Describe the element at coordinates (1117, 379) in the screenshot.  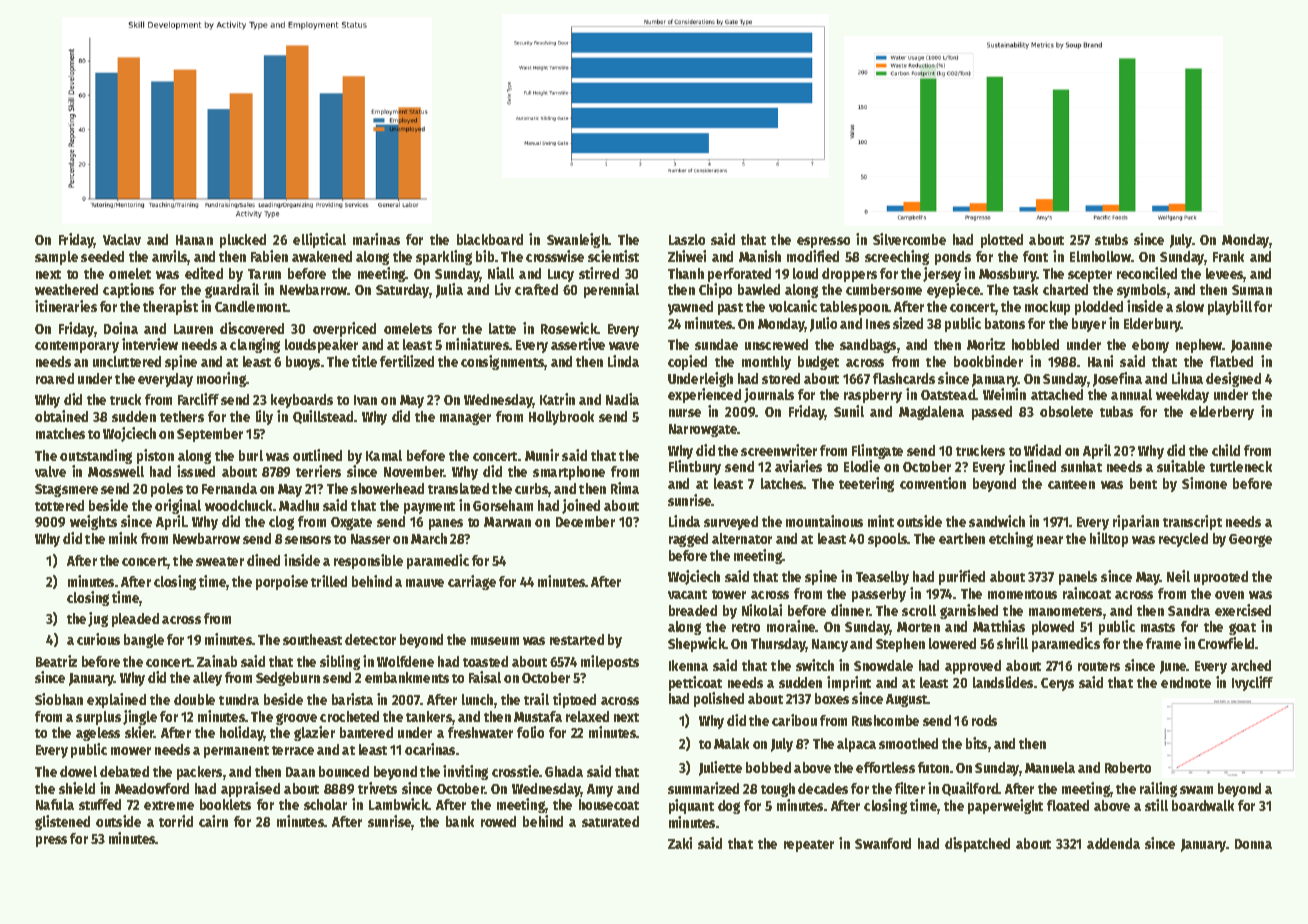
I see `Josefina` at that location.
